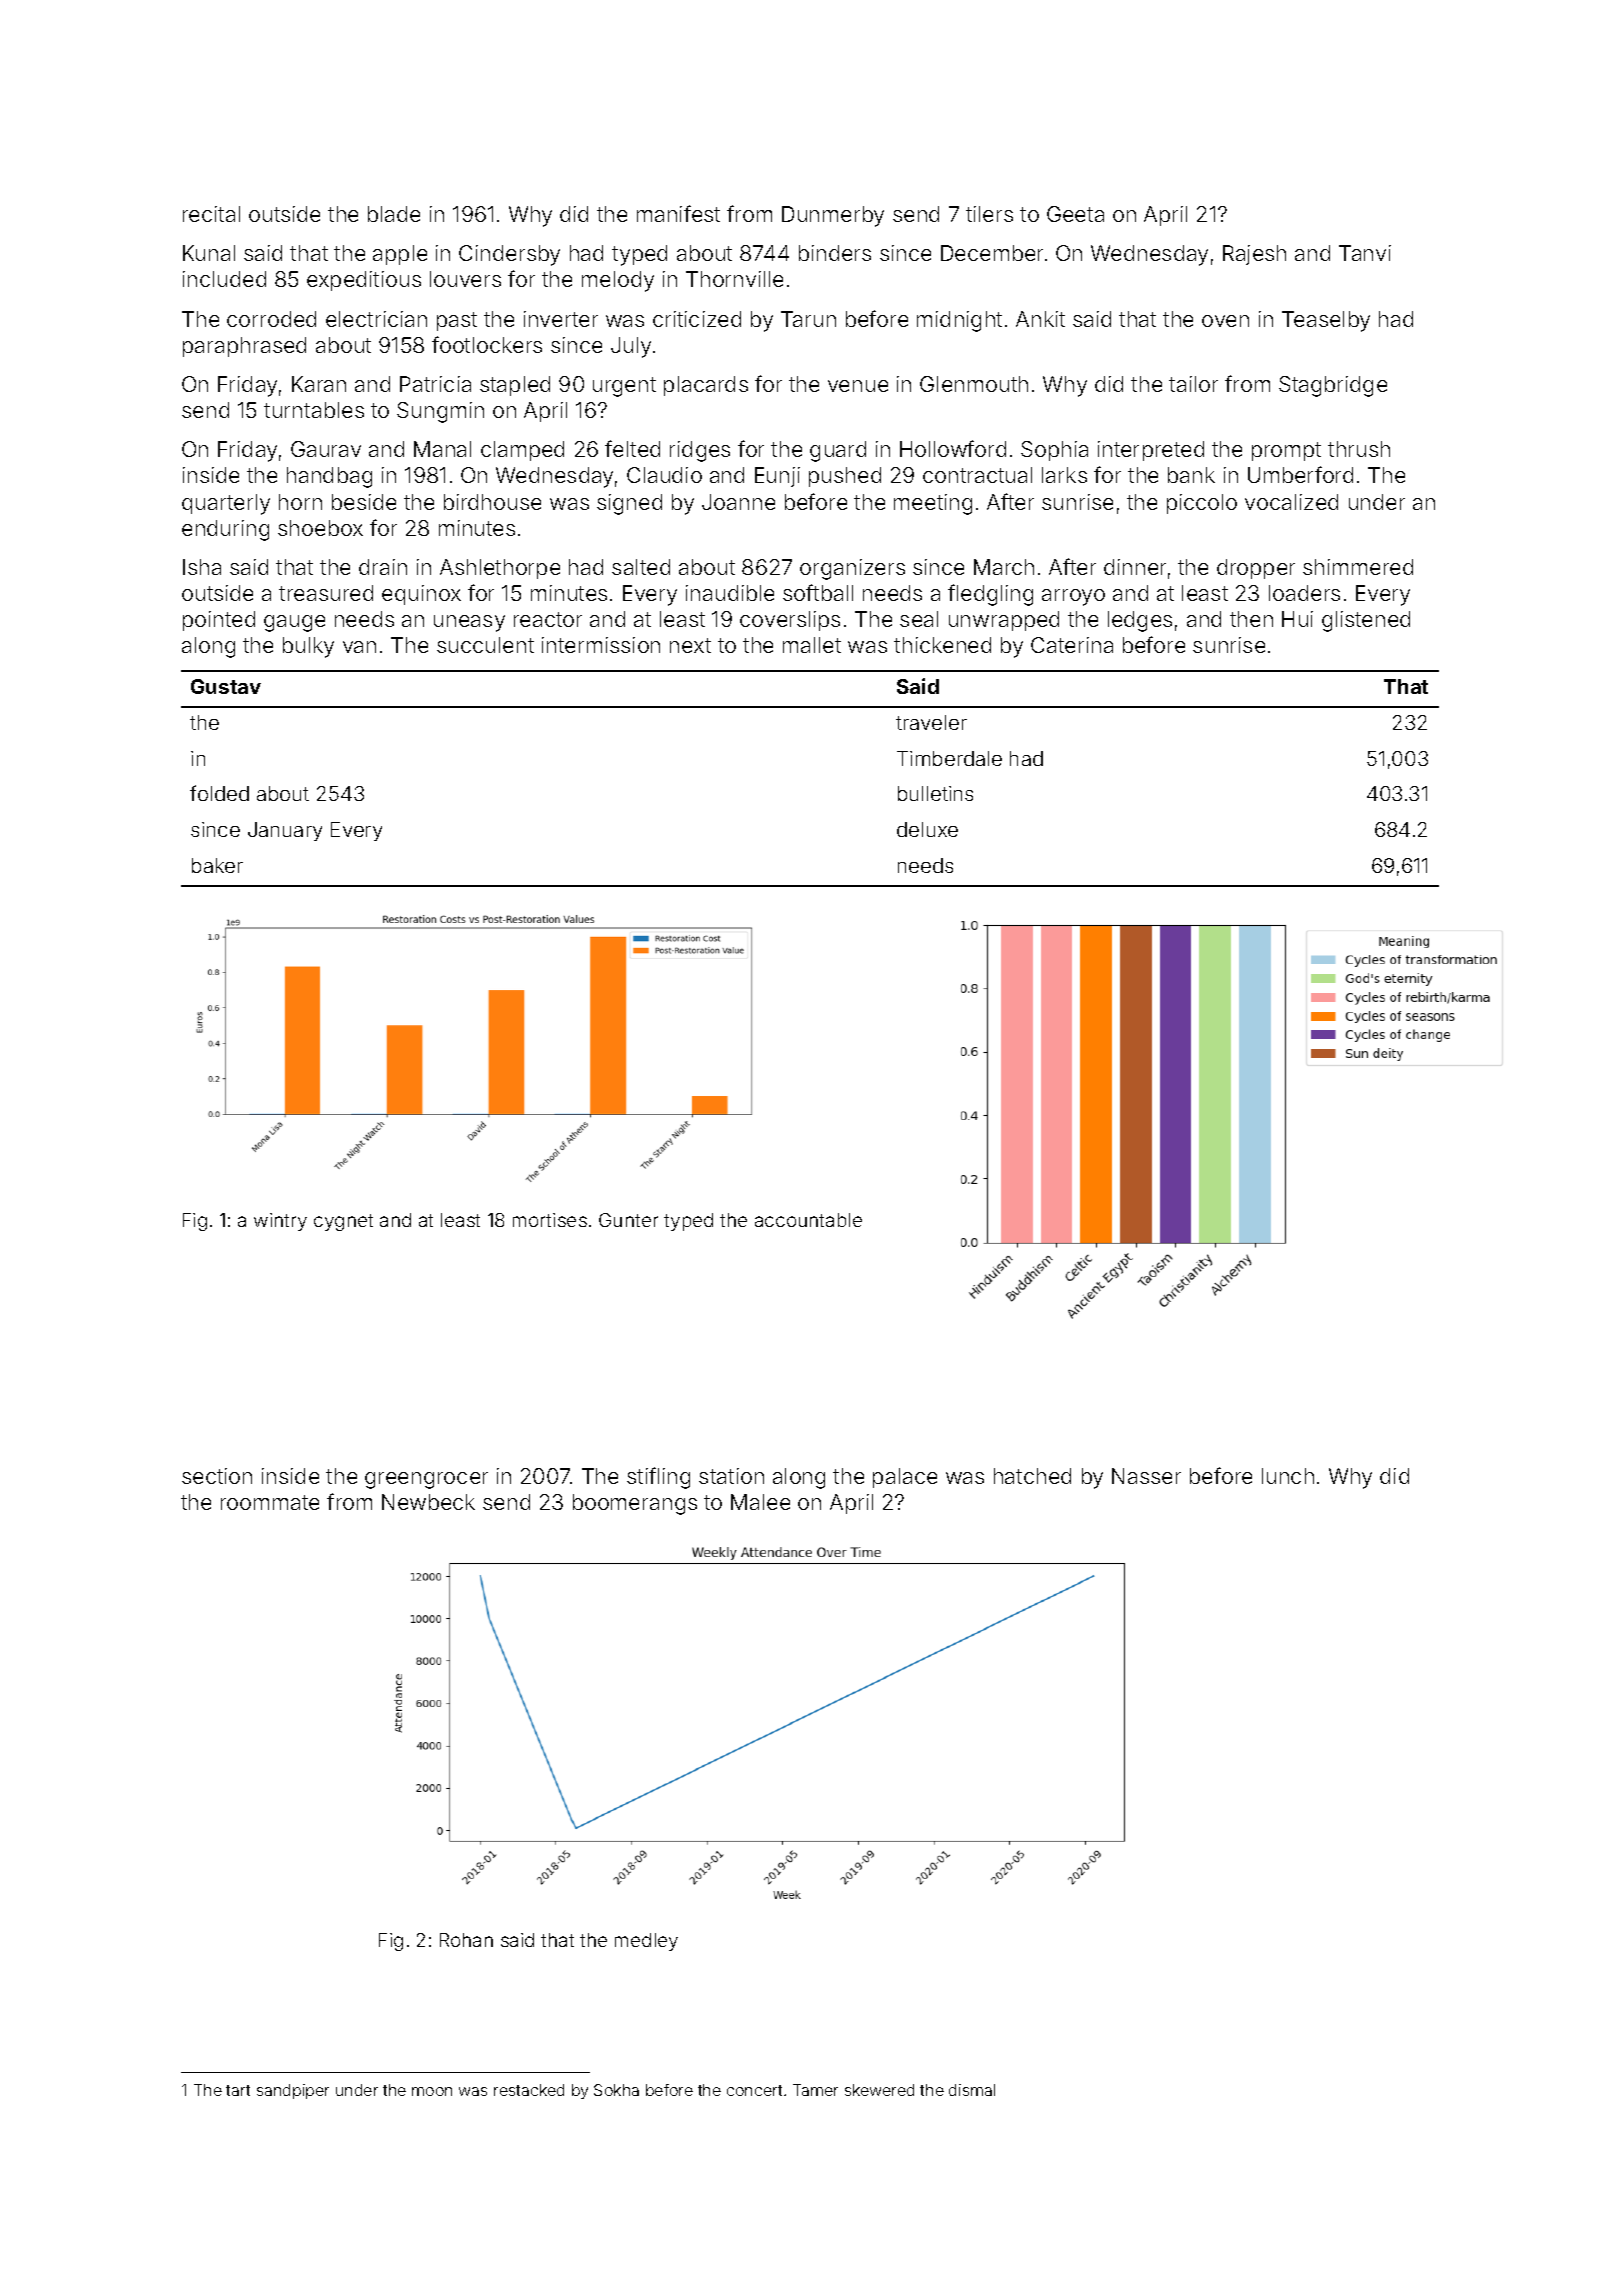 This screenshot has width=1620, height=2292. What do you see at coordinates (927, 829) in the screenshot?
I see `deluxe` at bounding box center [927, 829].
